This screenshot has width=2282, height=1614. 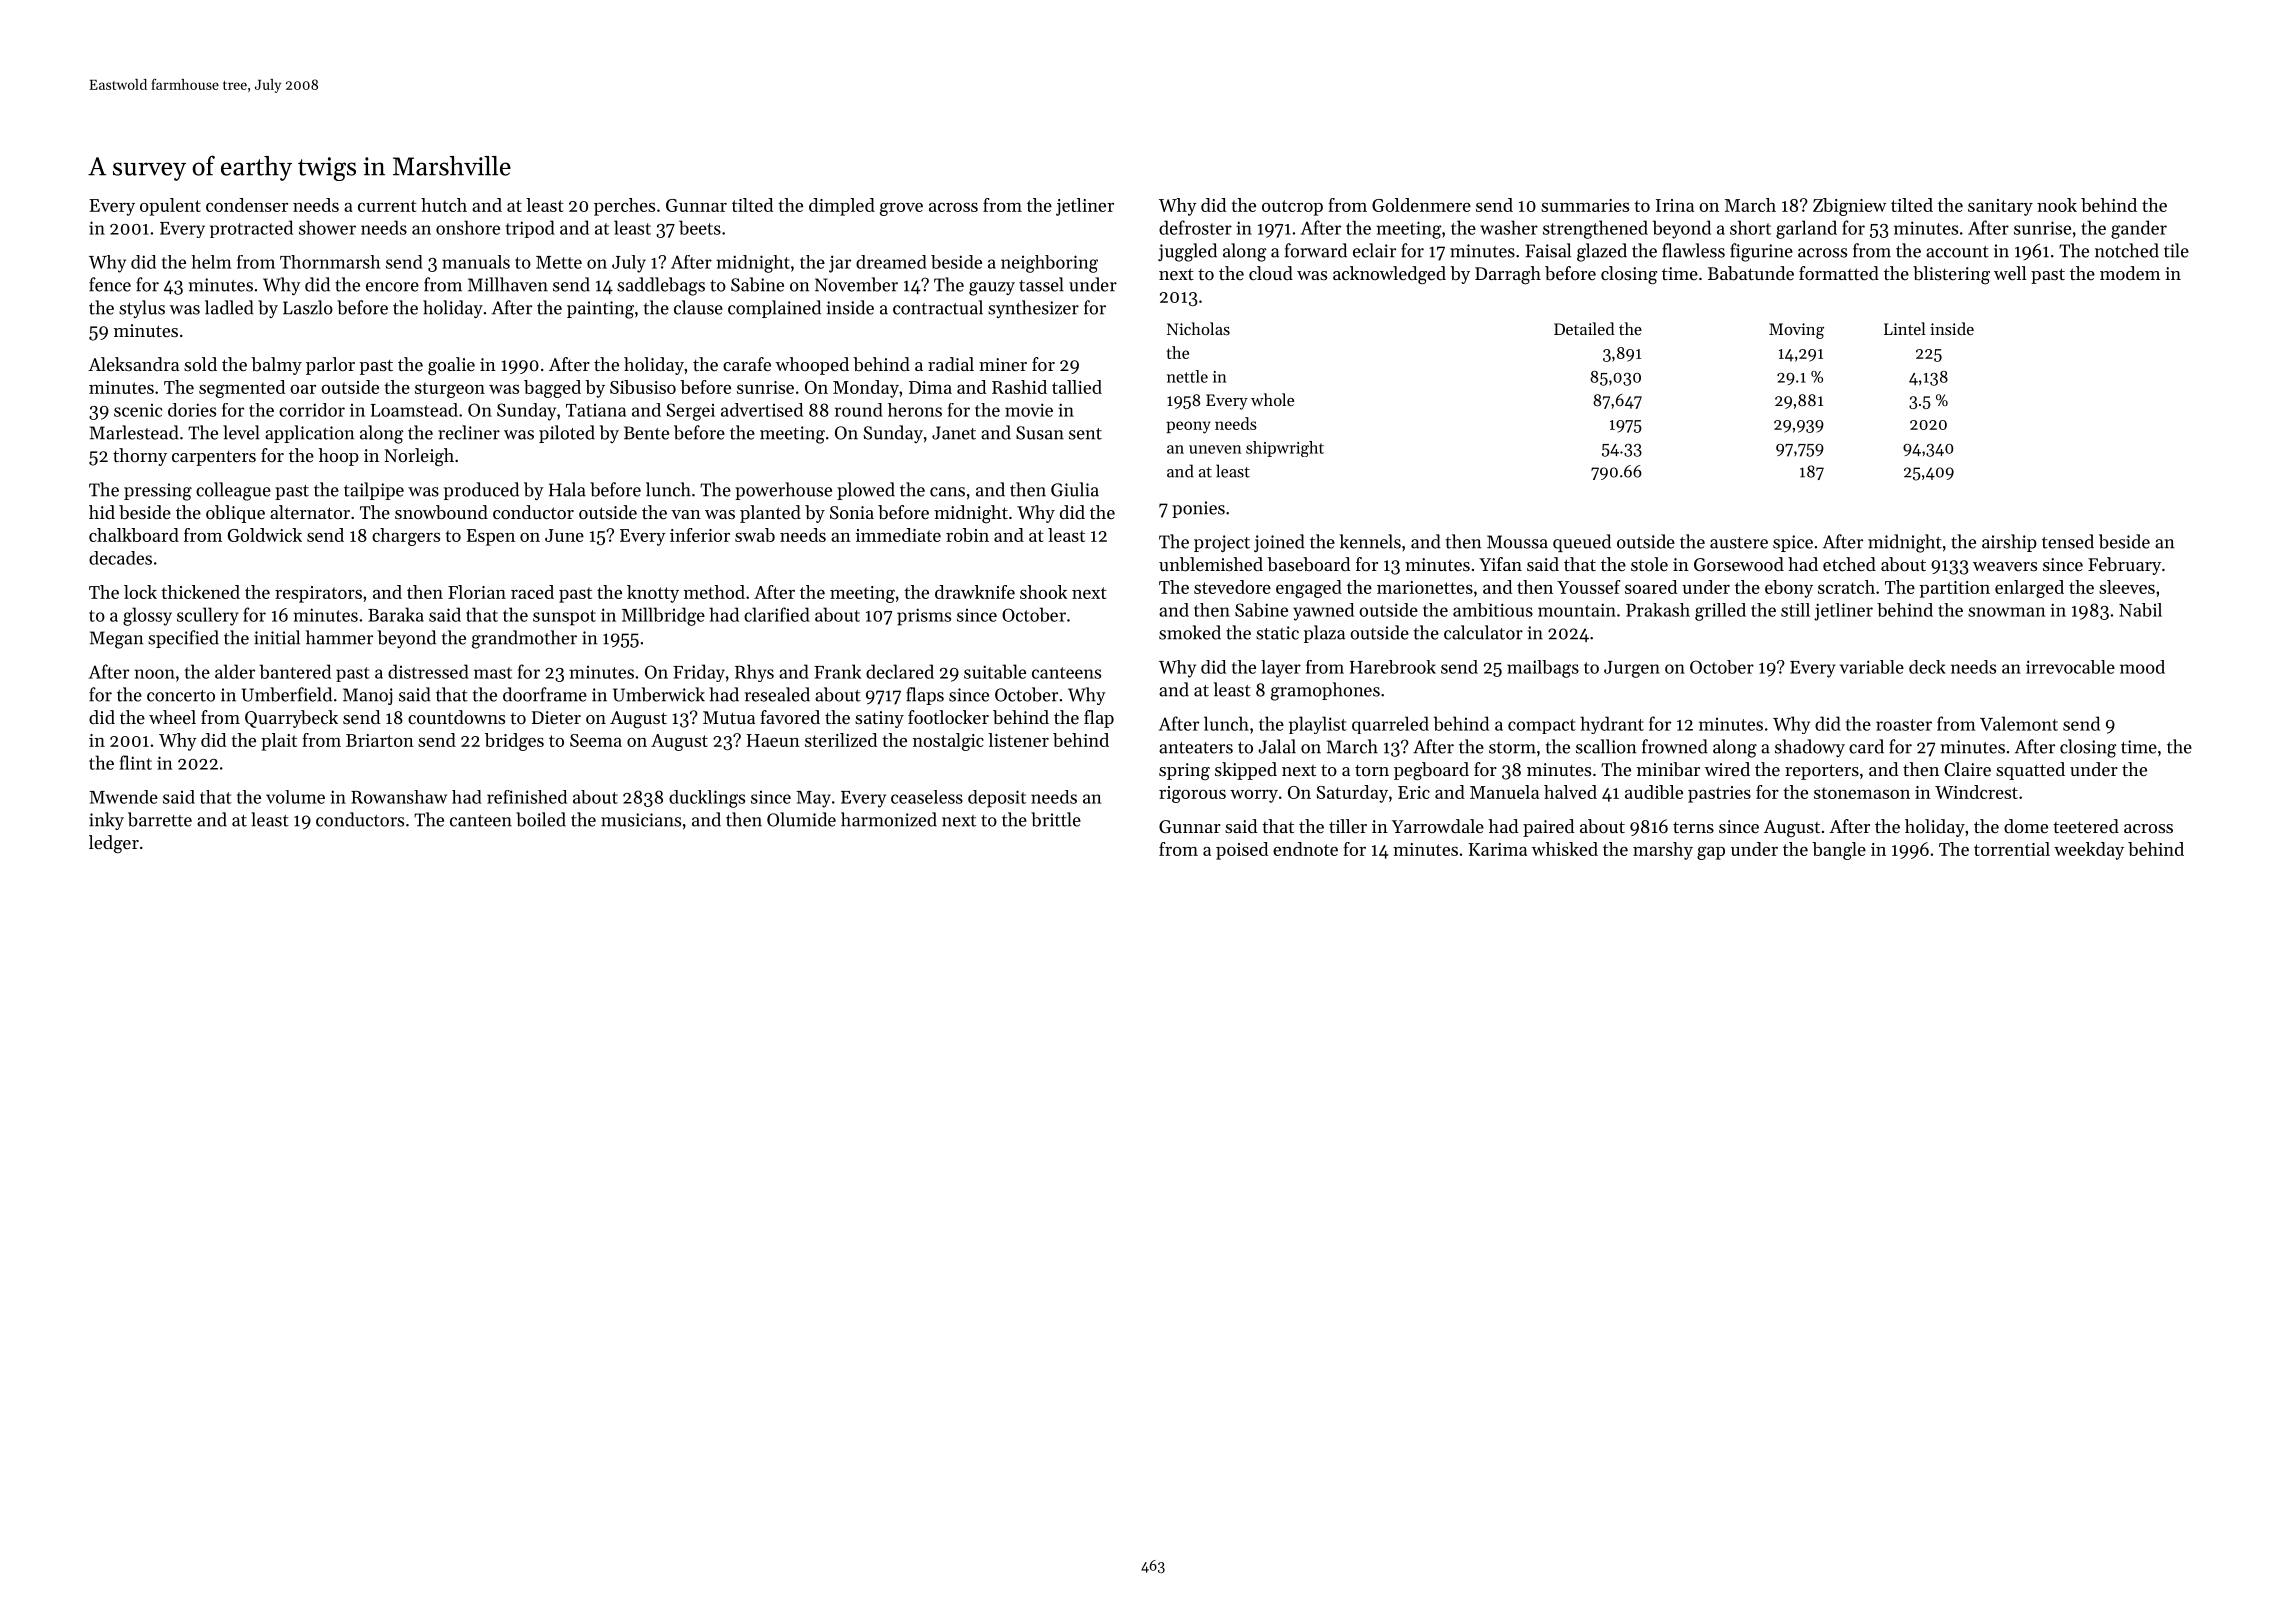 What do you see at coordinates (1198, 509) in the screenshot?
I see `ponies` at bounding box center [1198, 509].
